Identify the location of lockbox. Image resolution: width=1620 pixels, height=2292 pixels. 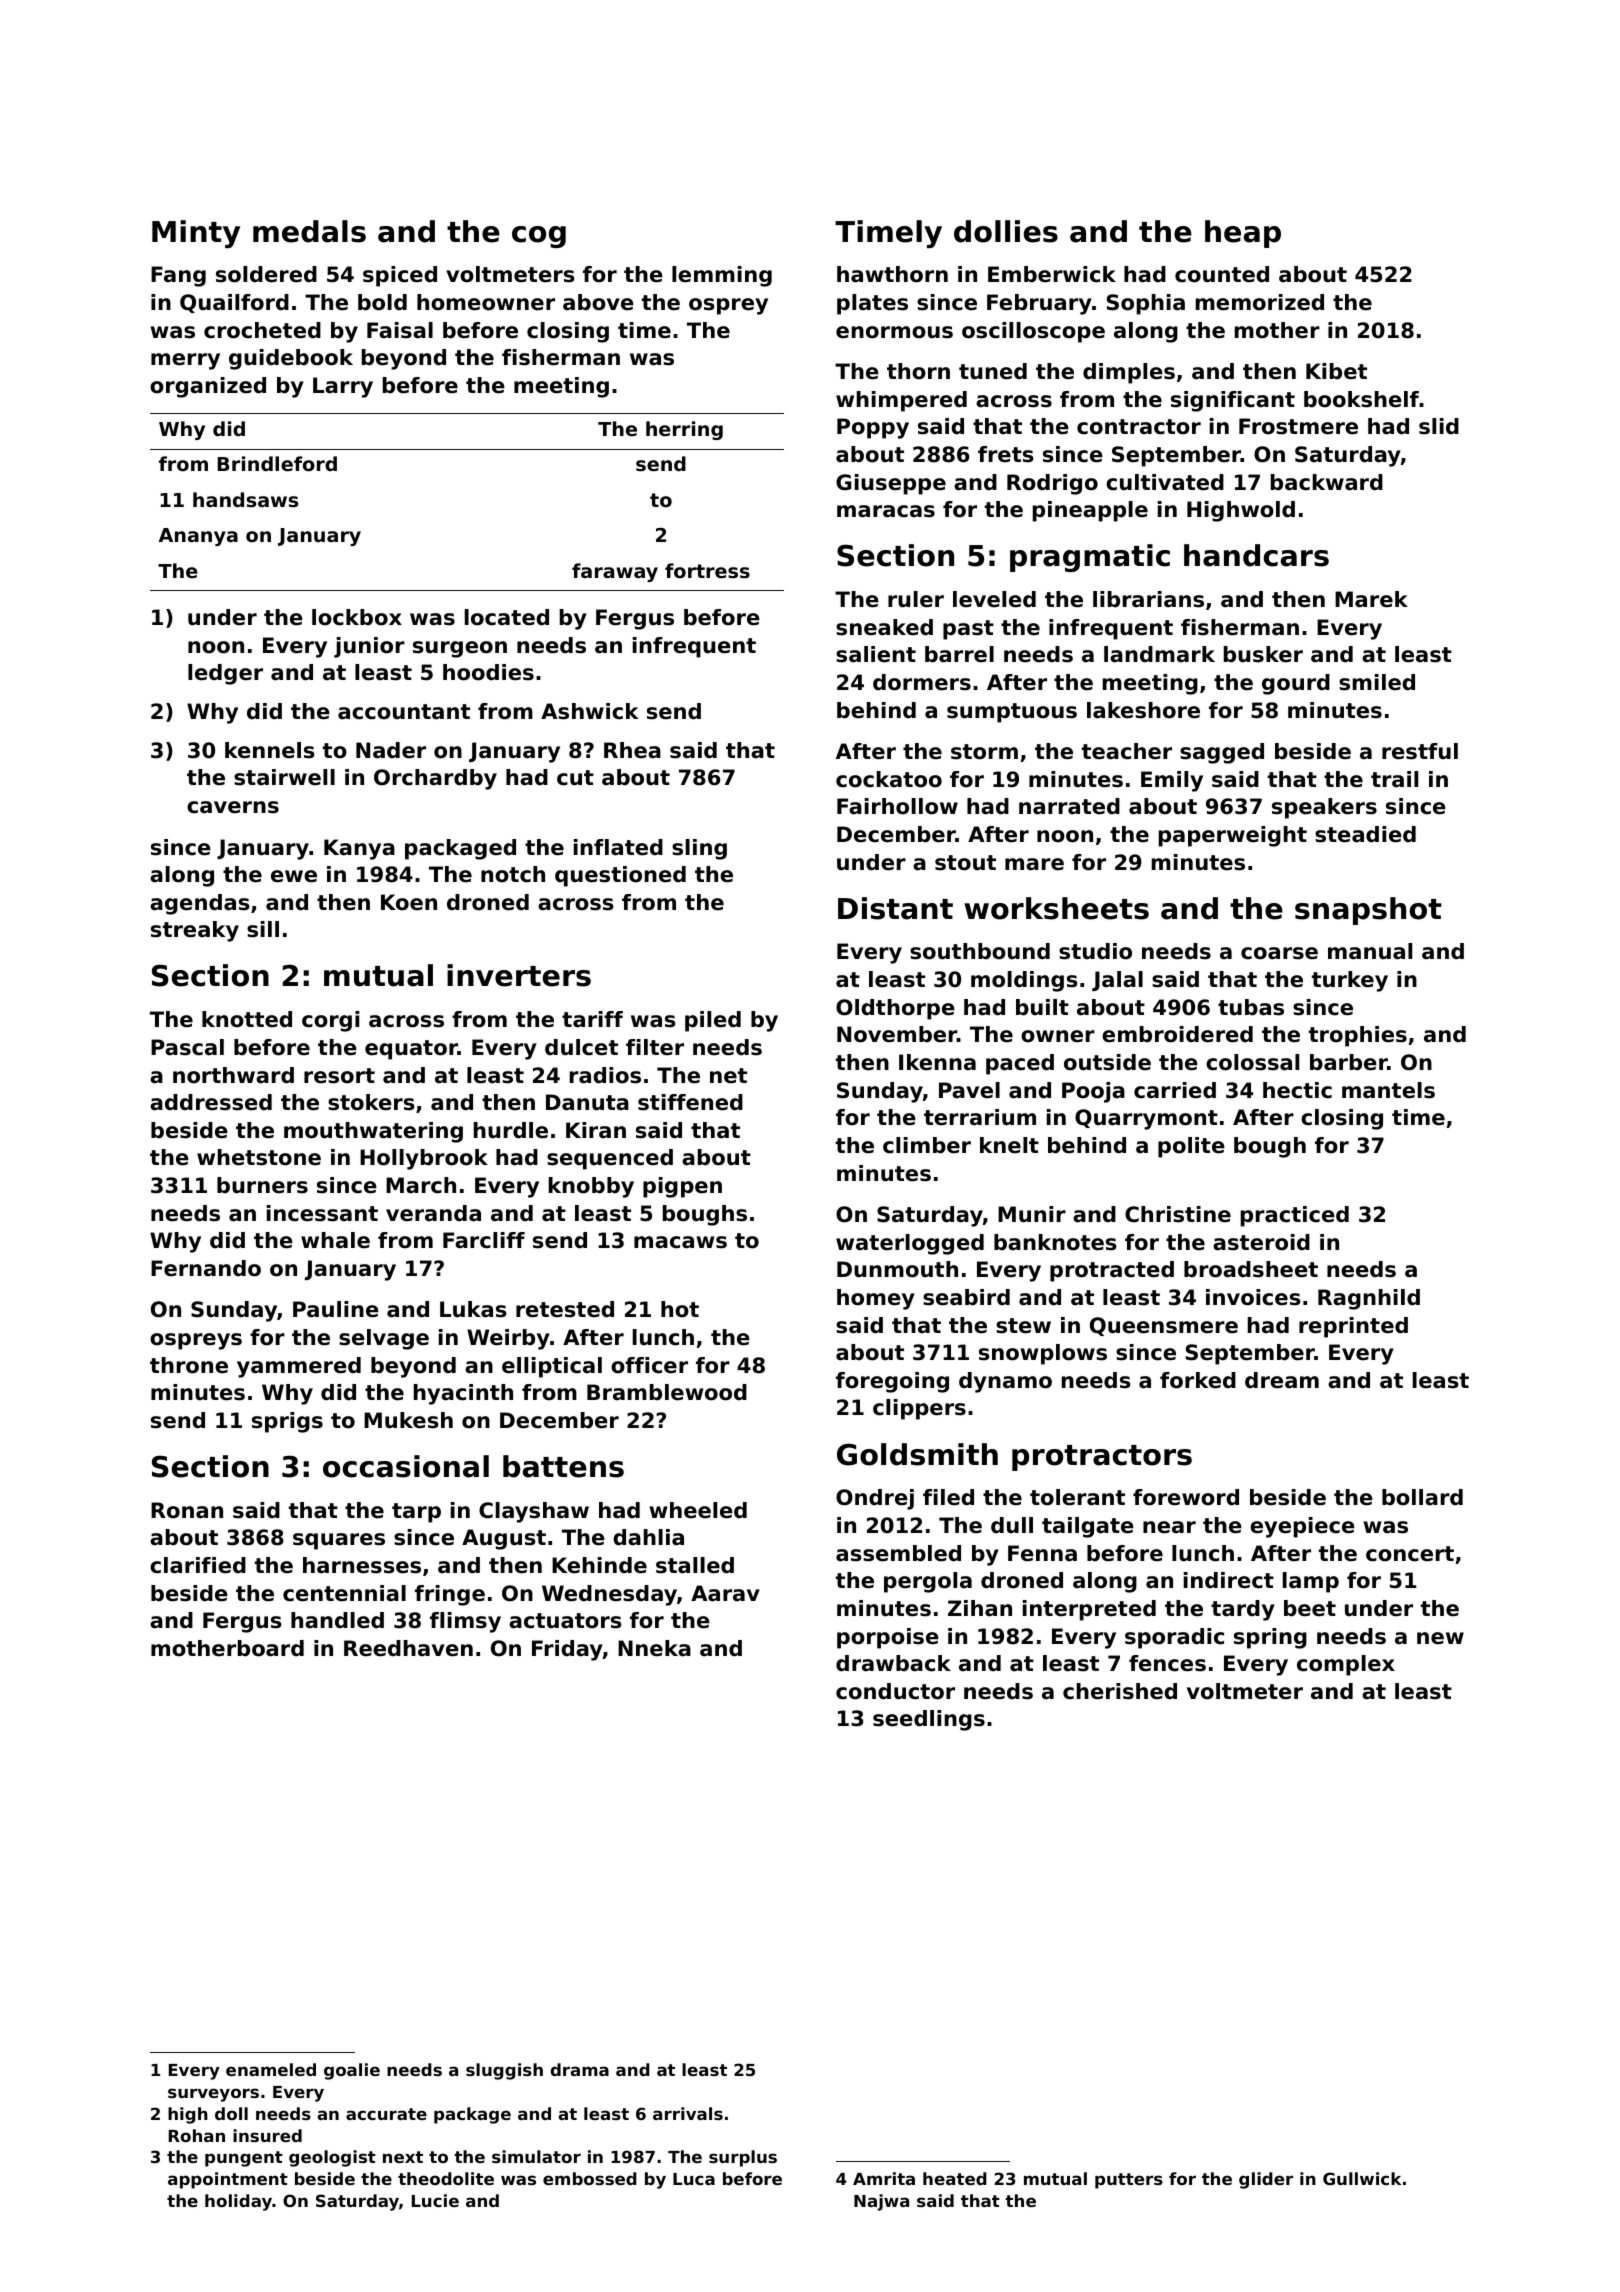
(357, 617).
